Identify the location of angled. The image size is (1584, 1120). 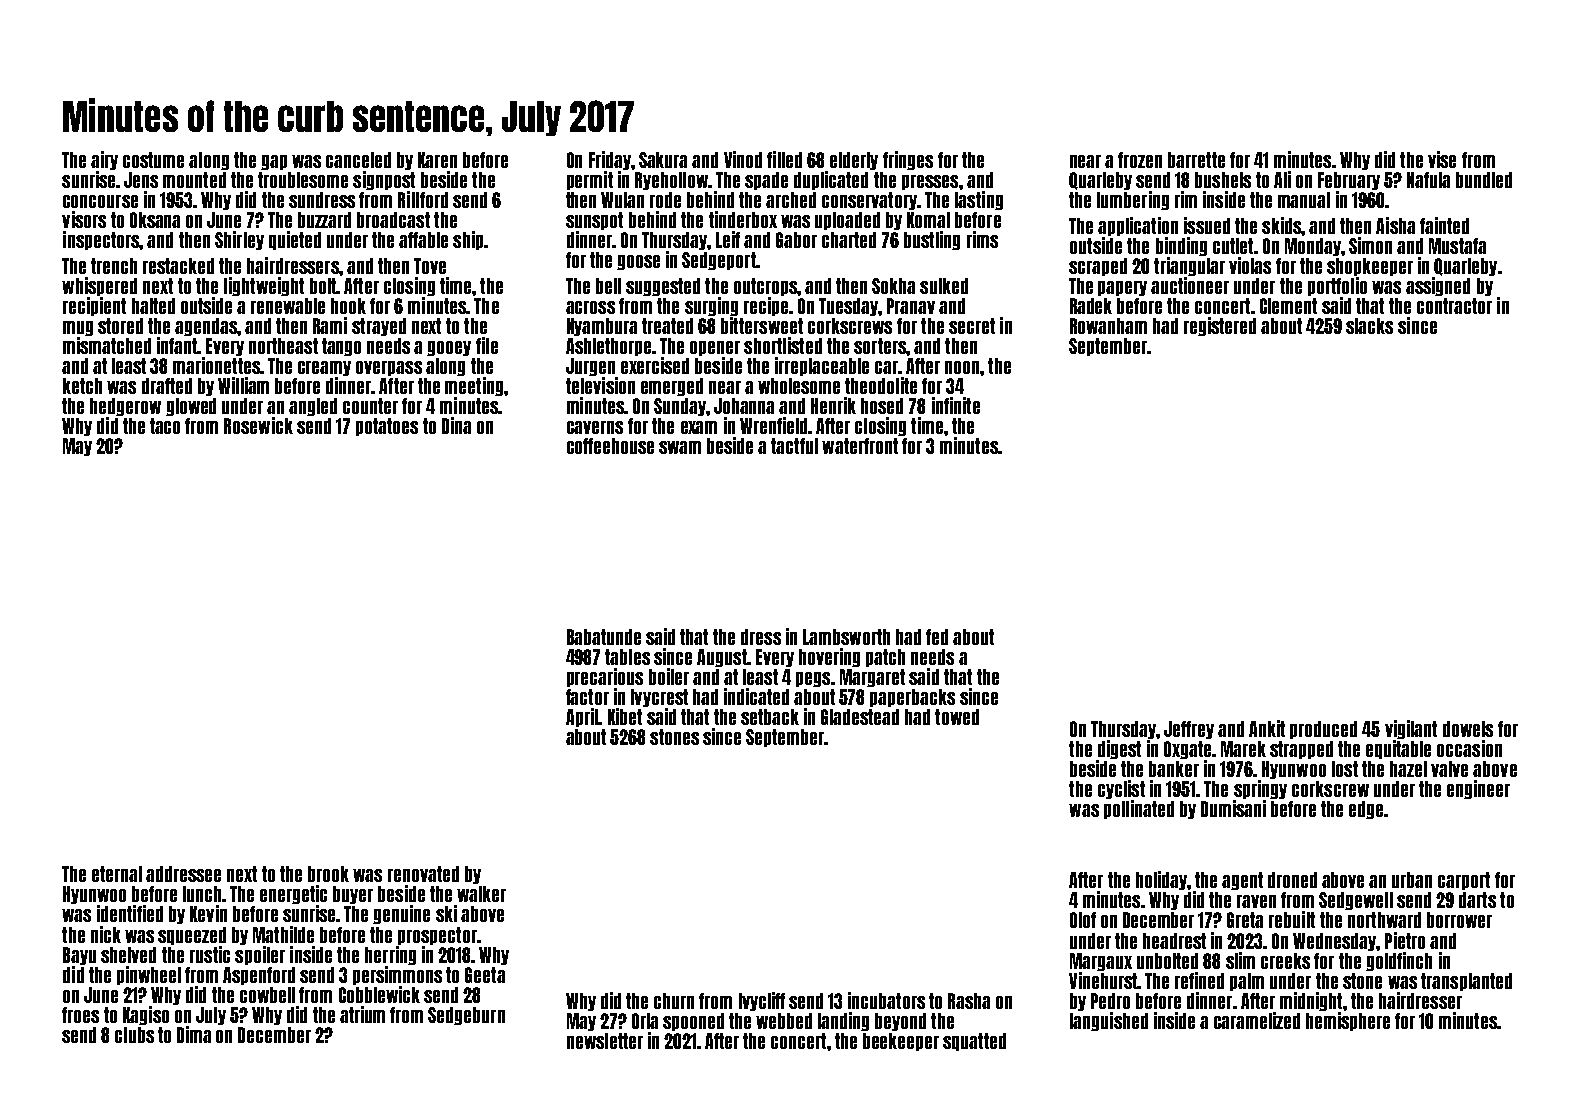
(313, 407).
